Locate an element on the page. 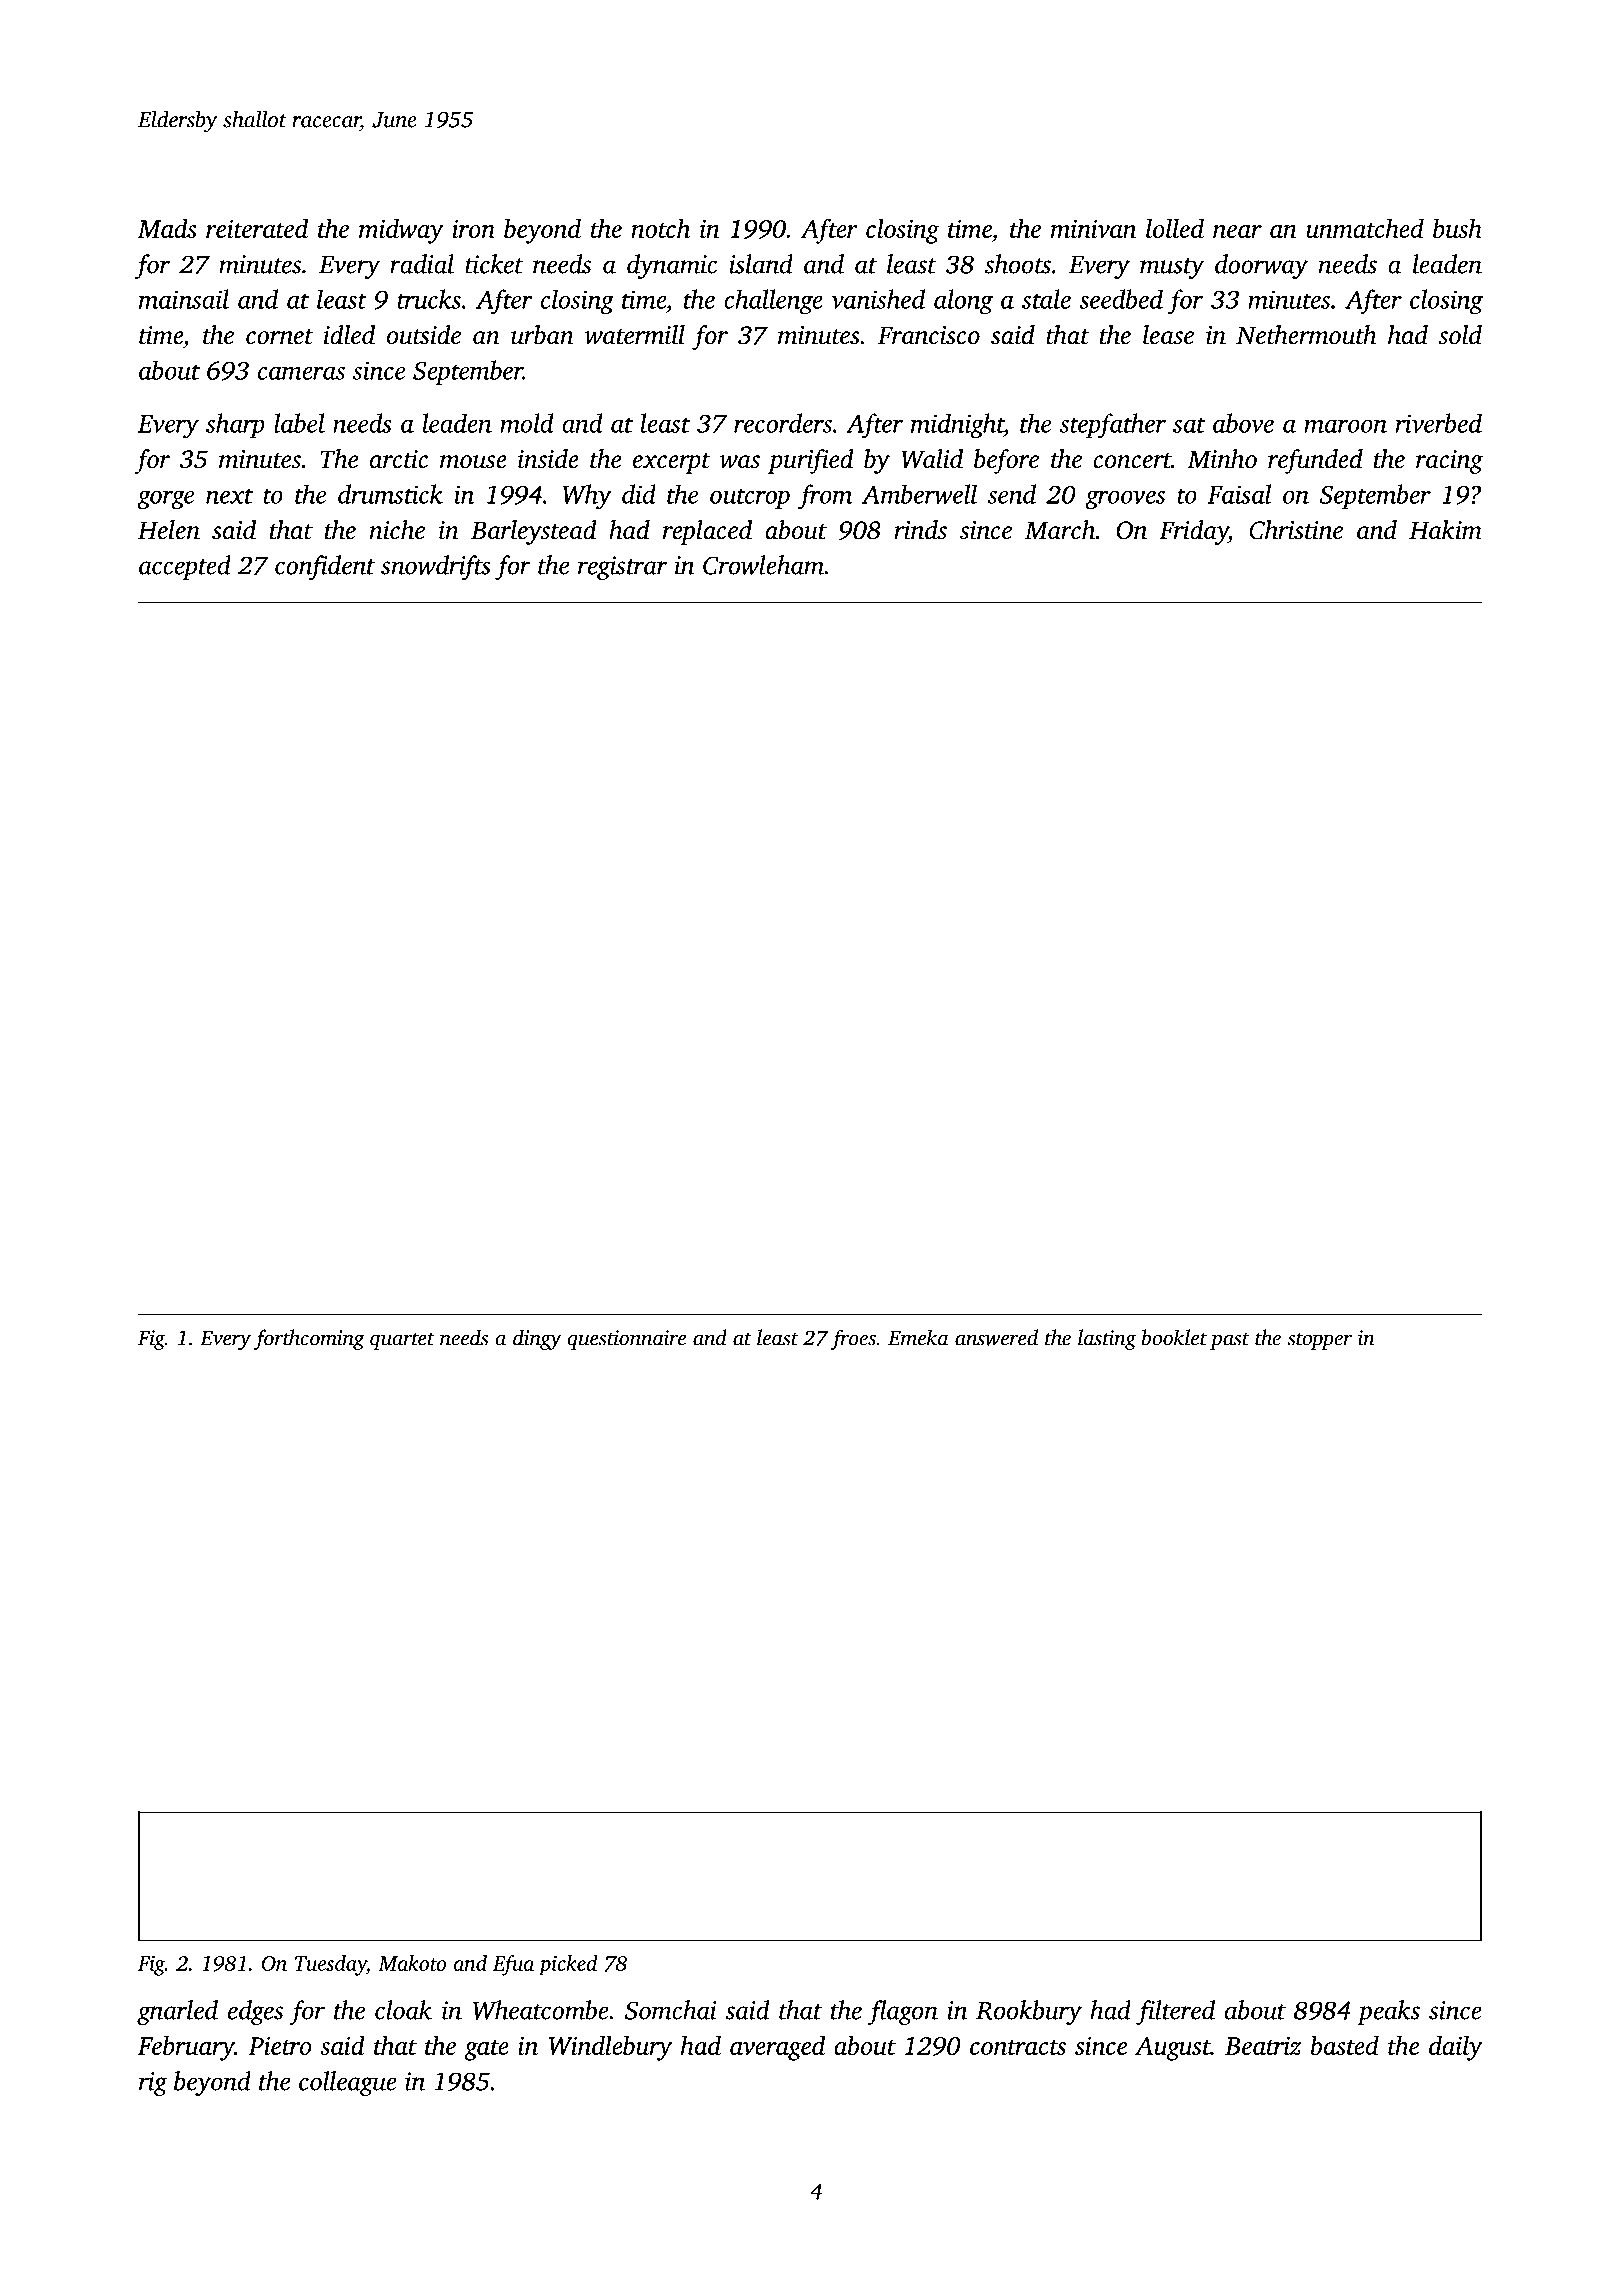 The height and width of the document is (2292, 1620). island is located at coordinates (761, 264).
